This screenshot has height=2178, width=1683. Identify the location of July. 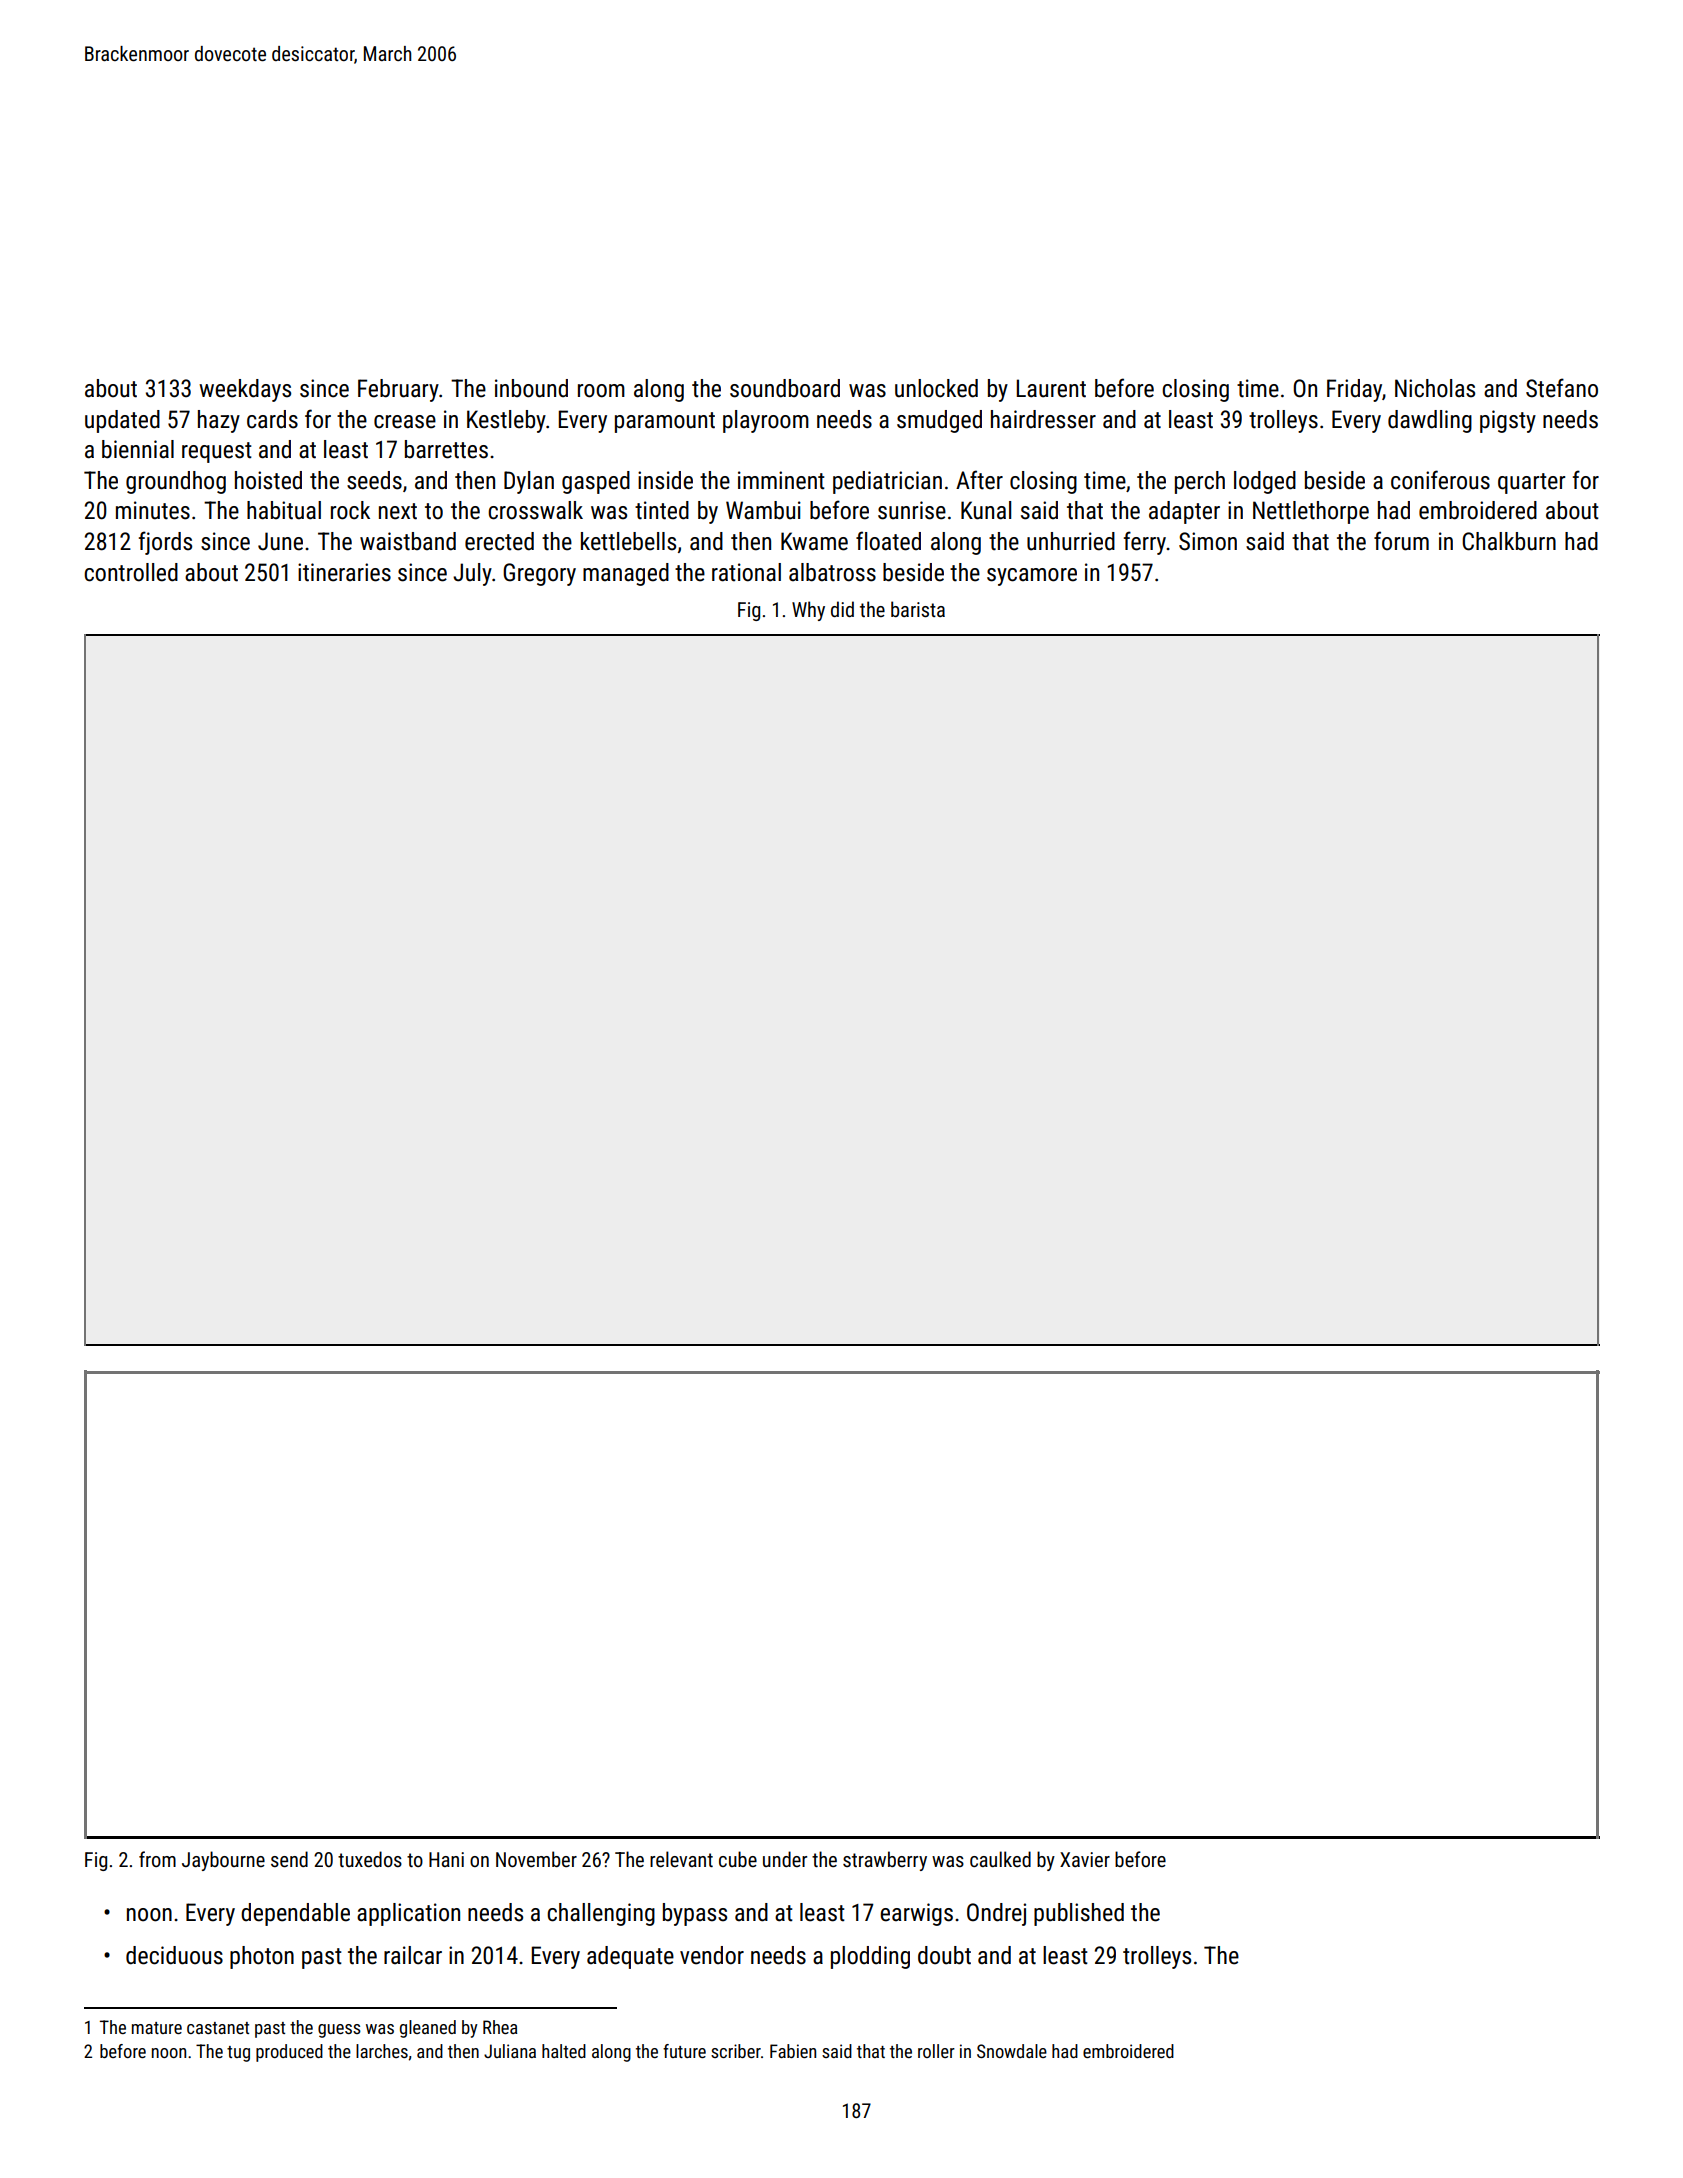
(472, 574).
